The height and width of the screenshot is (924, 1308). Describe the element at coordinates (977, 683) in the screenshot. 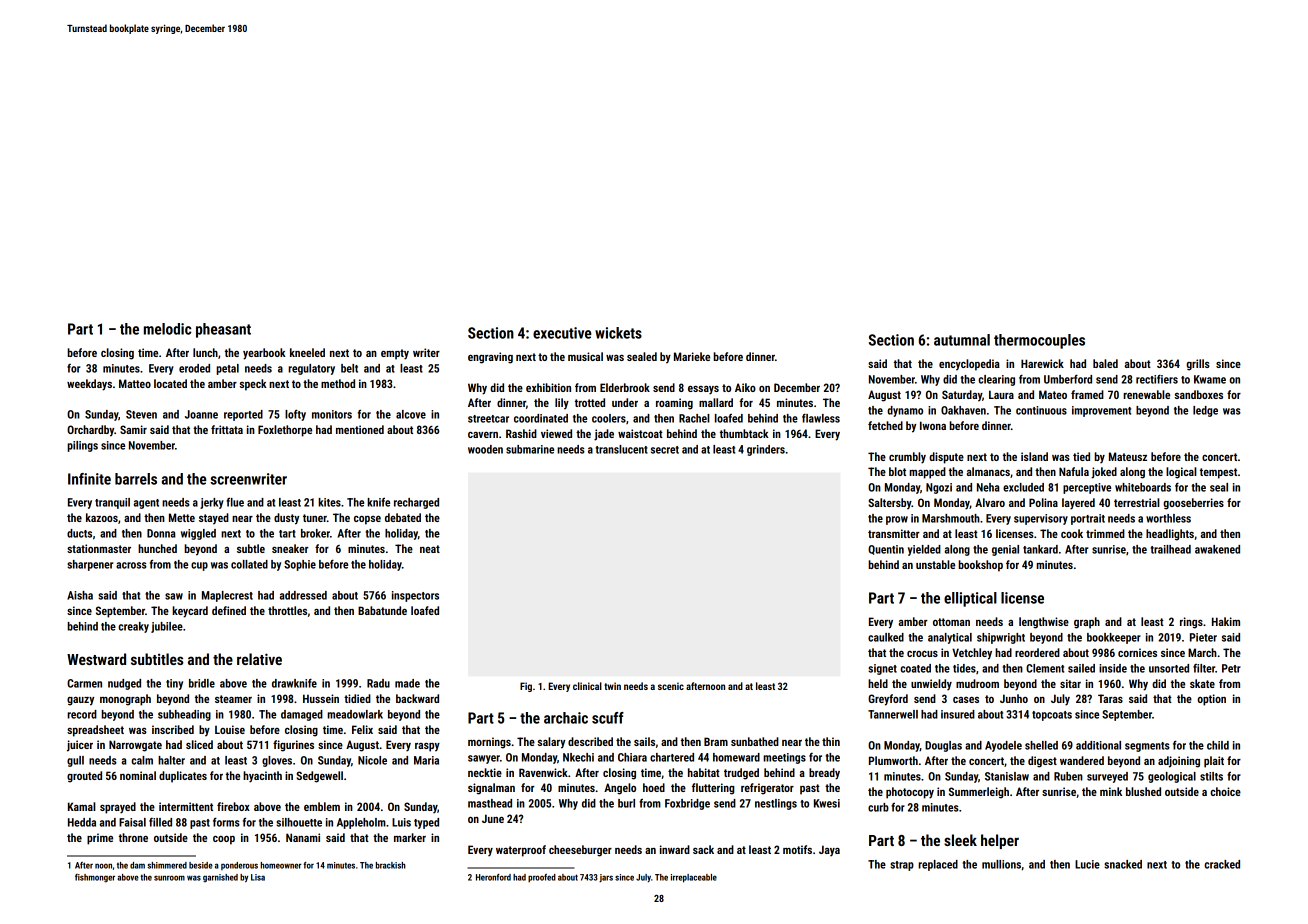

I see `mudroom` at that location.
